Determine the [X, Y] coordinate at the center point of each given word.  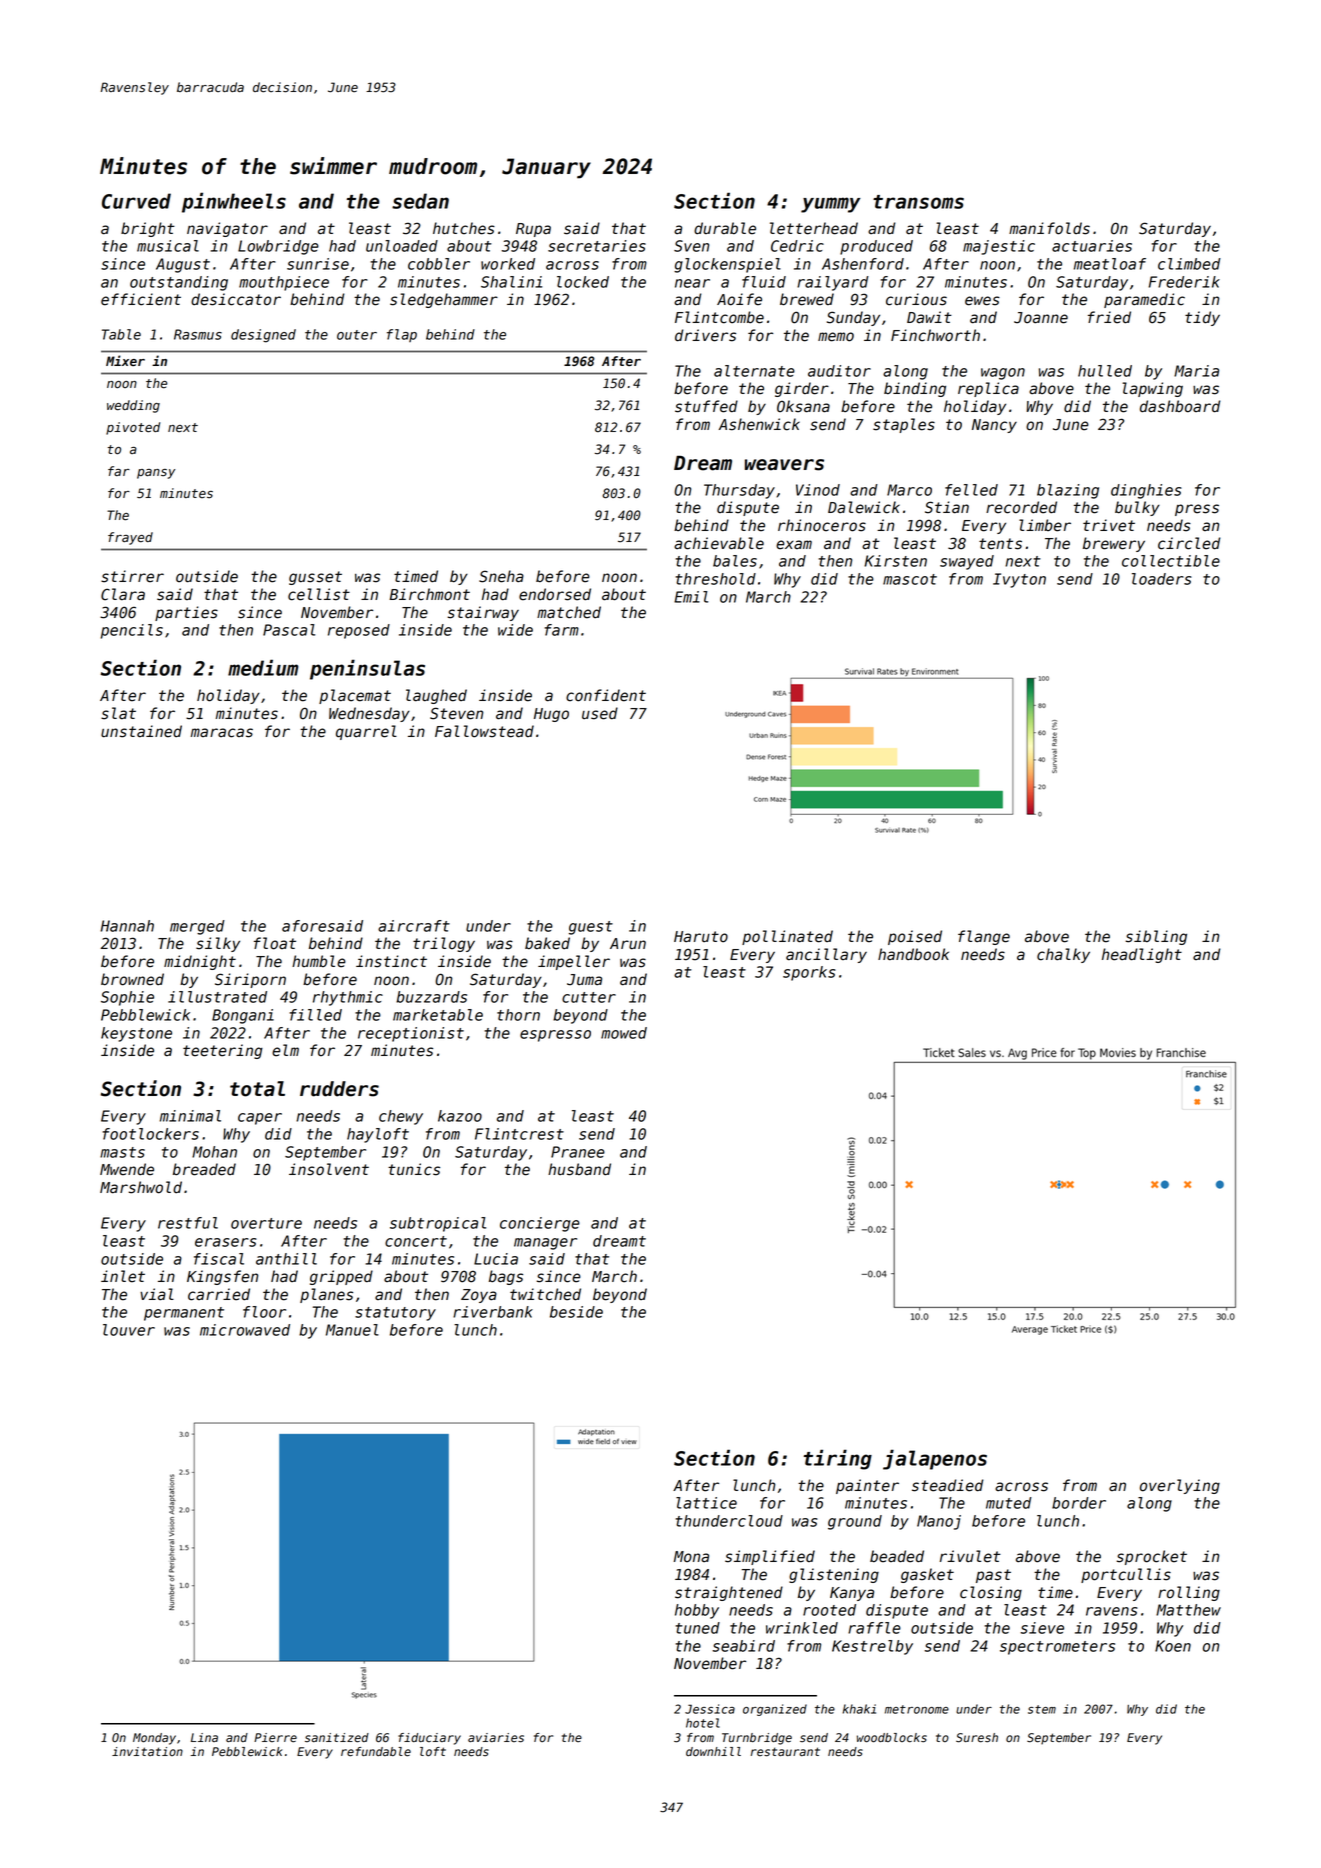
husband [579, 1169]
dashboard [1180, 406]
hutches [464, 228]
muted [1009, 1503]
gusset [315, 578]
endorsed [555, 594]
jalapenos [935, 1459]
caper [260, 1119]
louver [129, 1330]
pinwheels [234, 202]
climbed [1189, 264]
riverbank [493, 1312]
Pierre [275, 1738]
